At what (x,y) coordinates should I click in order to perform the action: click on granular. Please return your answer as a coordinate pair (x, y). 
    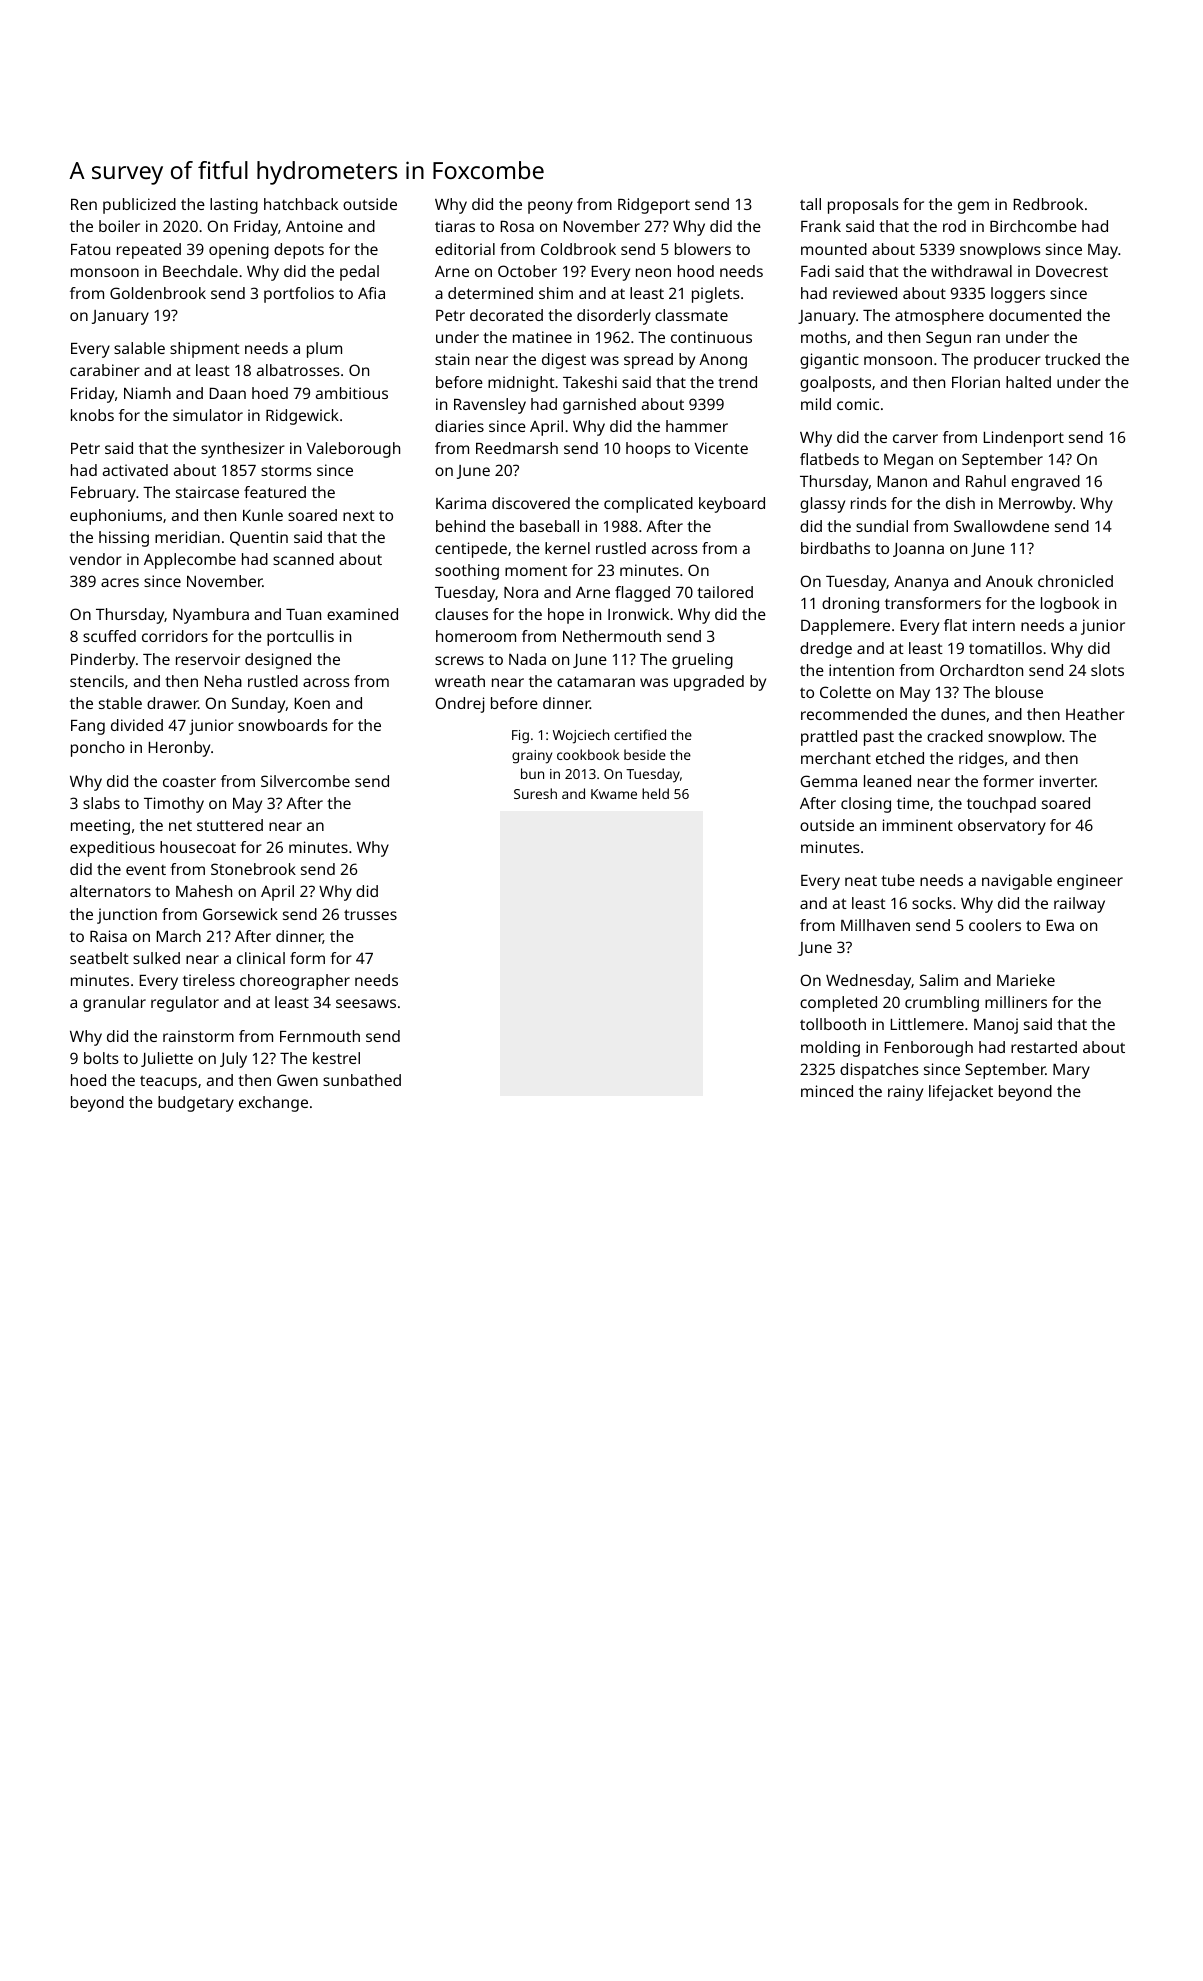
    Looking at the image, I should click on (114, 1004).
